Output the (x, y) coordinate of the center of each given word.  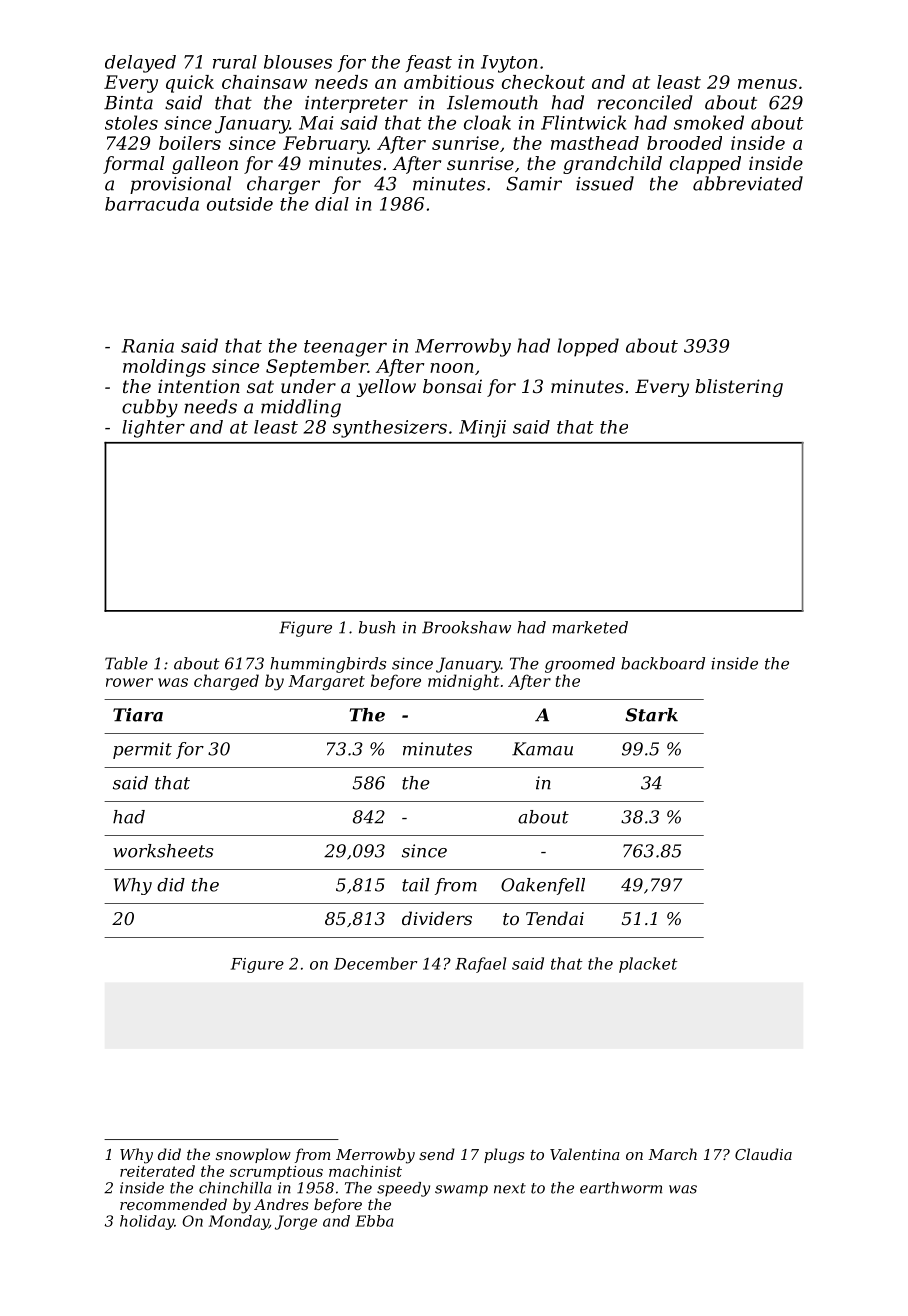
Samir (534, 183)
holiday (147, 1222)
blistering (739, 388)
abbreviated (748, 183)
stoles (131, 122)
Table (126, 663)
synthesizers (390, 429)
